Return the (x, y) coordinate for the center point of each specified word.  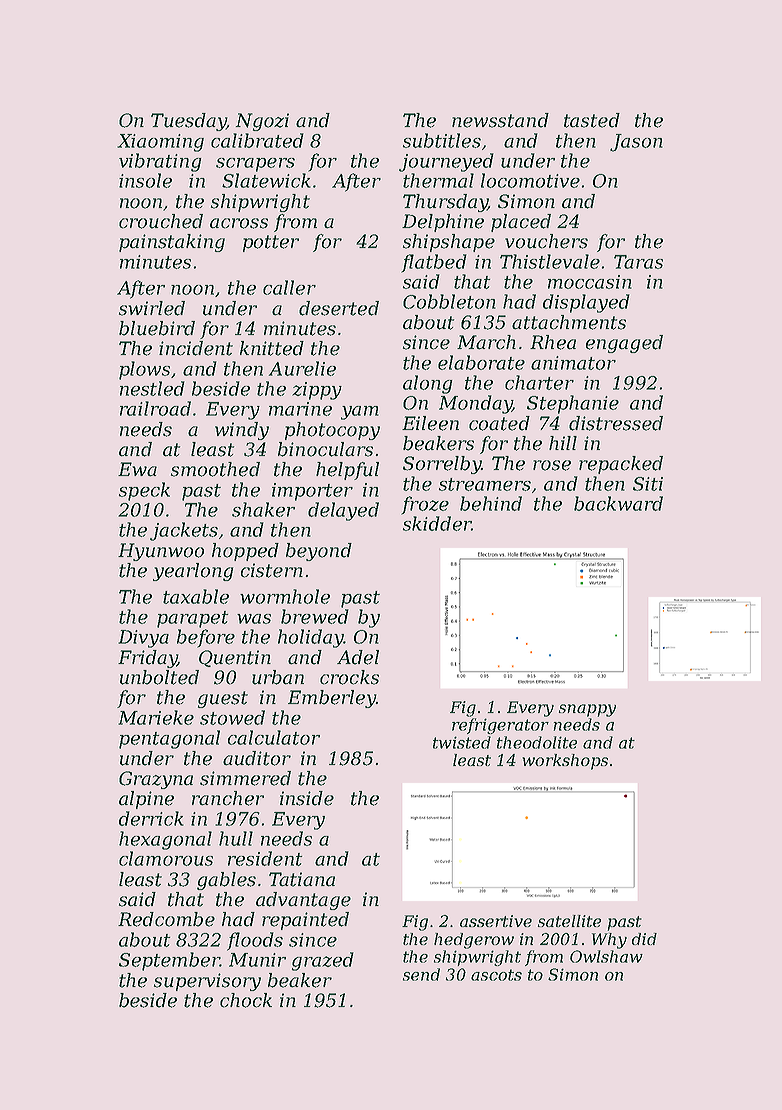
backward (618, 503)
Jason (636, 143)
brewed (315, 616)
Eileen (430, 423)
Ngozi (262, 122)
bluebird (157, 328)
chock (246, 1000)
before (206, 638)
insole (145, 180)
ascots (496, 975)
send (421, 974)
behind (491, 503)
